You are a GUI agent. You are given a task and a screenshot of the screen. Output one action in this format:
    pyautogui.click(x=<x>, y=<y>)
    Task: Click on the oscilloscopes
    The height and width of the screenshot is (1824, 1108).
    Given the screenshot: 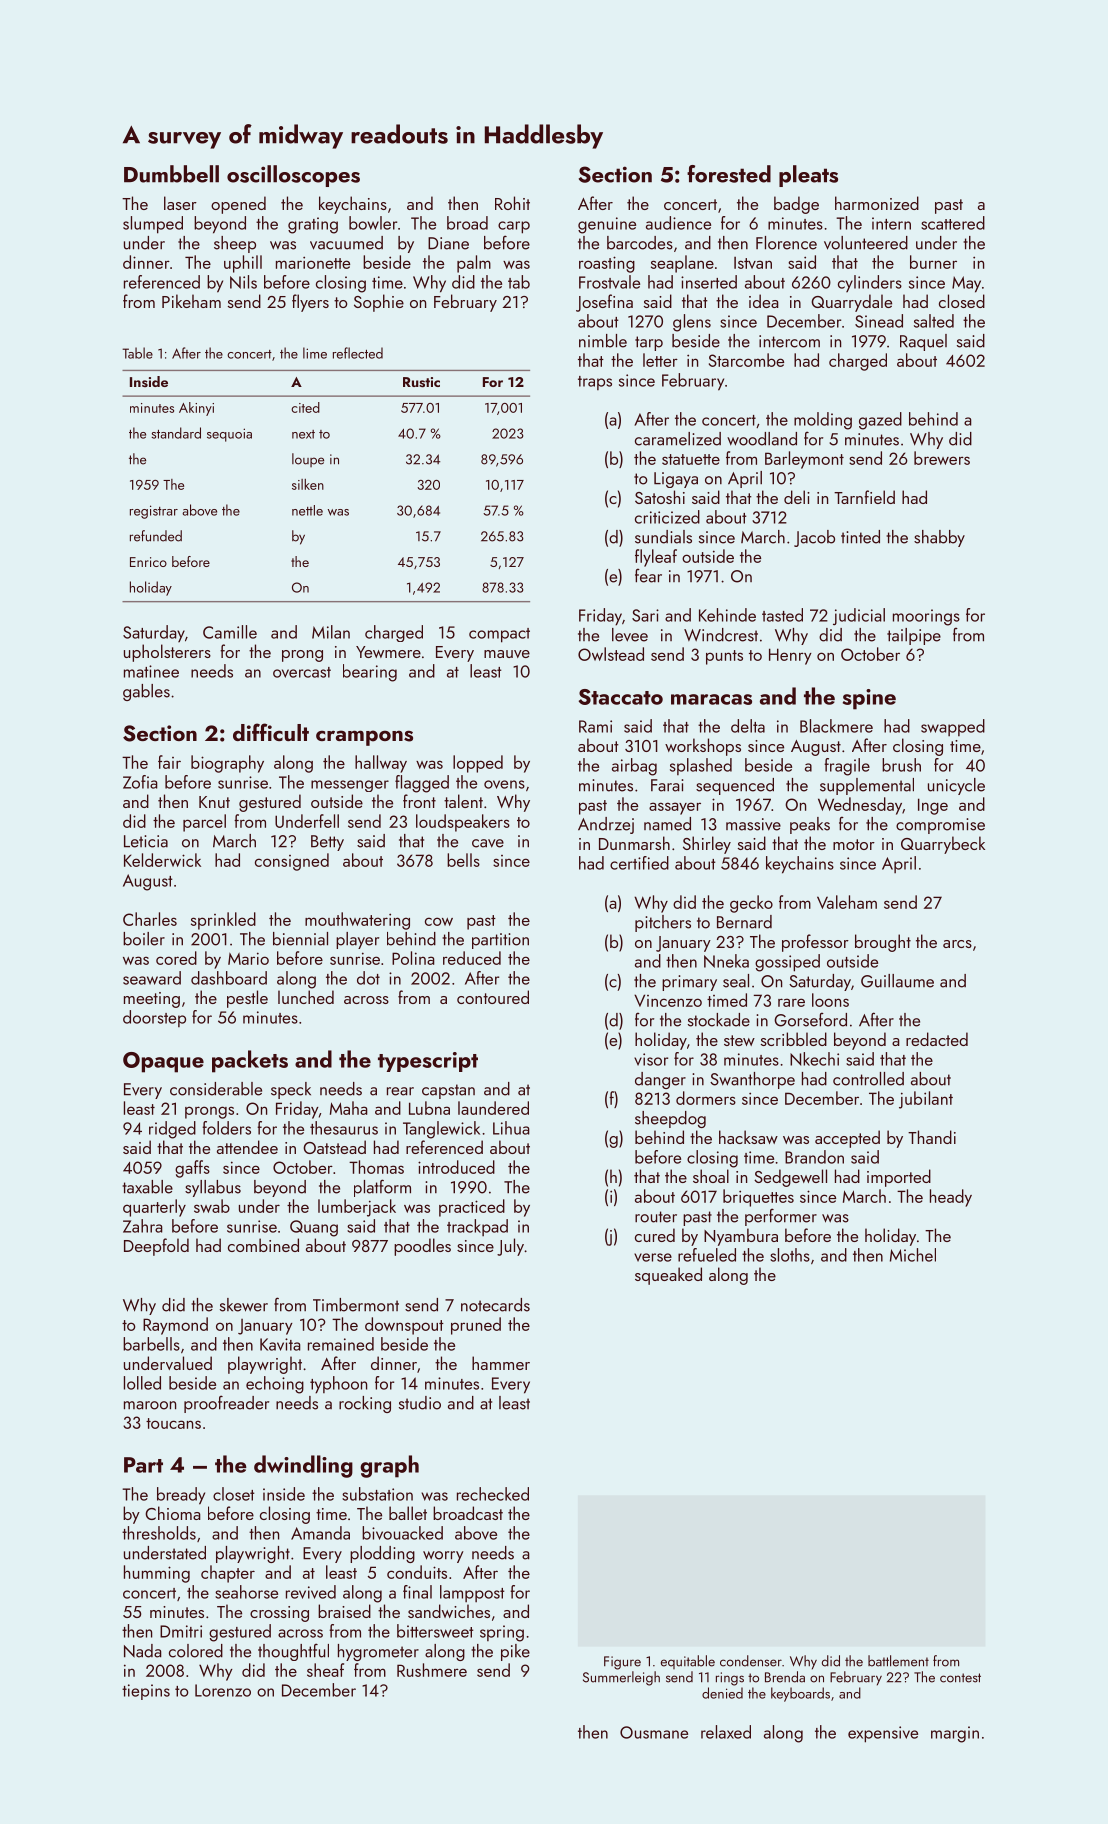 What is the action you would take?
    pyautogui.click(x=293, y=176)
